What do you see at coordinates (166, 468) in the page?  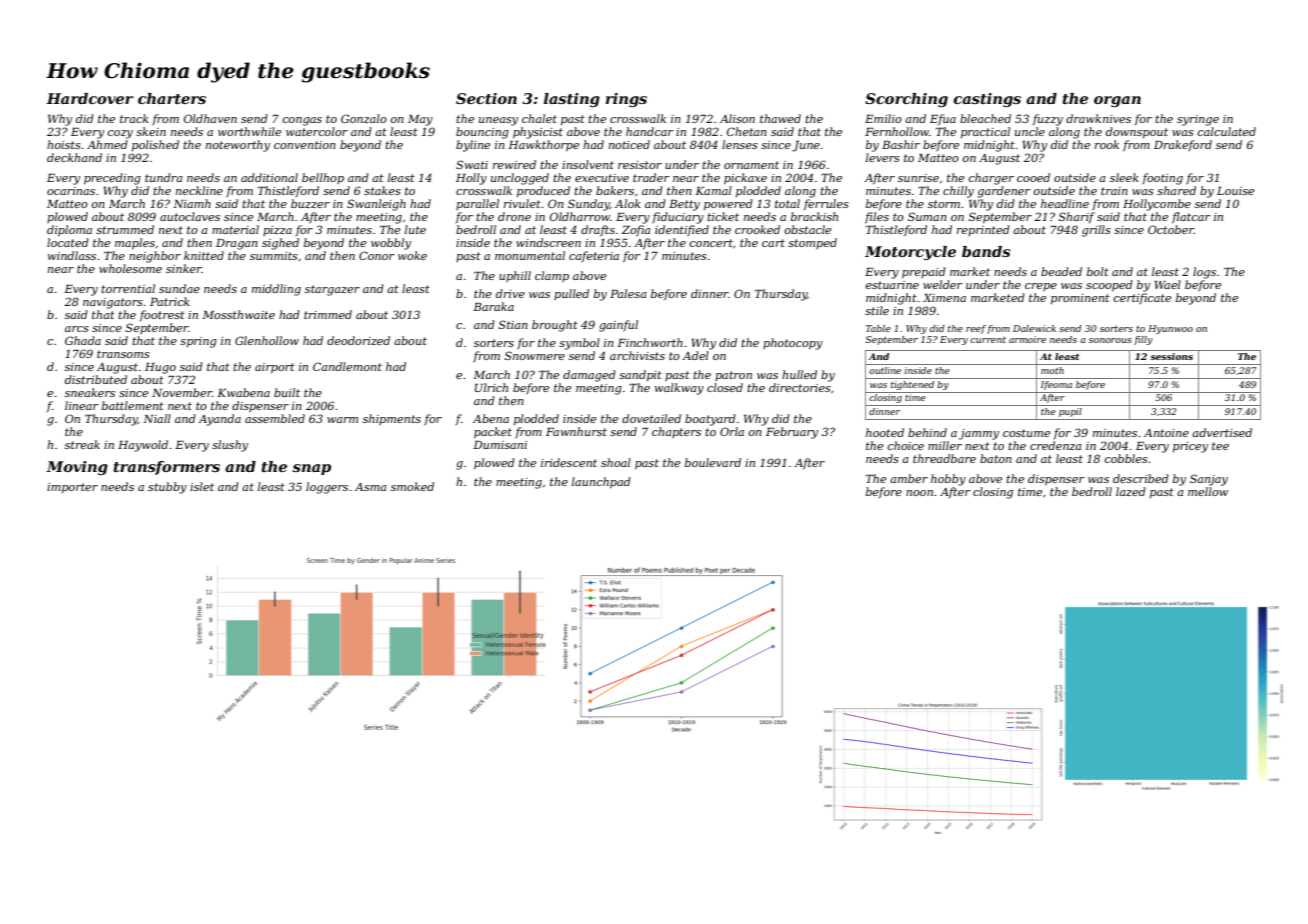 I see `transformers` at bounding box center [166, 468].
